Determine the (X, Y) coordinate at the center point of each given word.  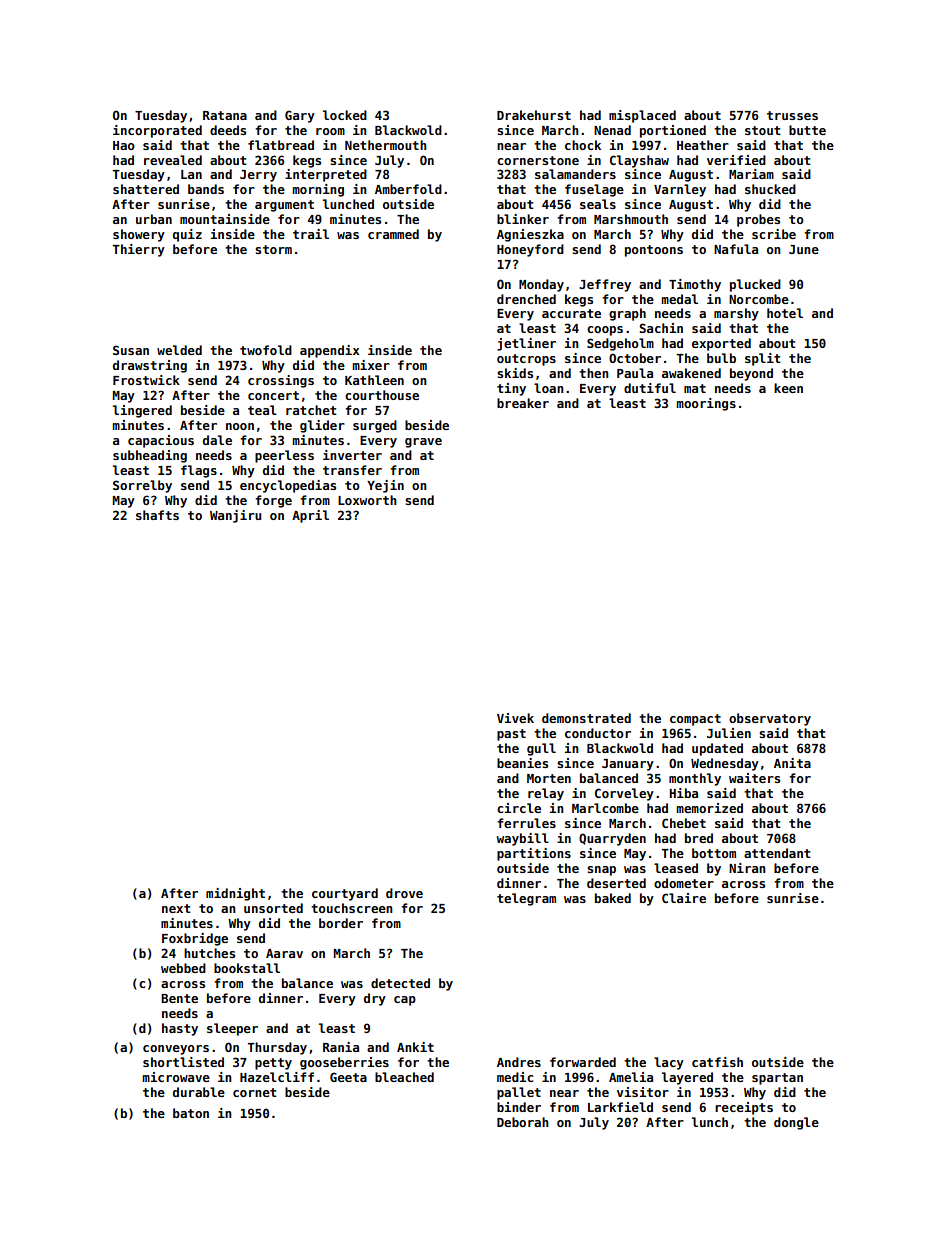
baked (613, 898)
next (176, 908)
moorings (706, 404)
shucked (770, 189)
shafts (157, 515)
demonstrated (586, 718)
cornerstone (538, 160)
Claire (684, 898)
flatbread (281, 145)
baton (191, 1113)
